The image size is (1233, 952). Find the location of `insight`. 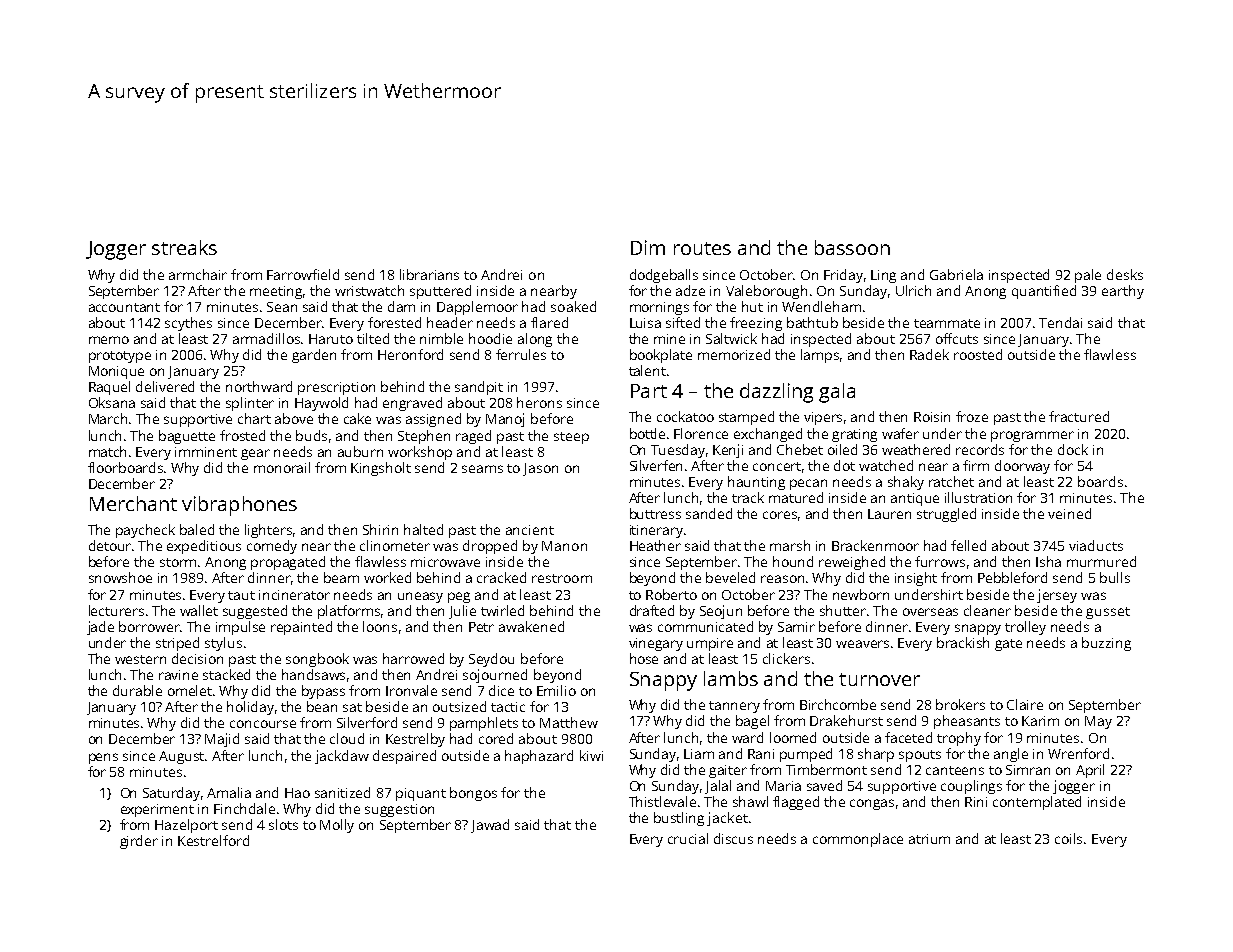

insight is located at coordinates (916, 579).
